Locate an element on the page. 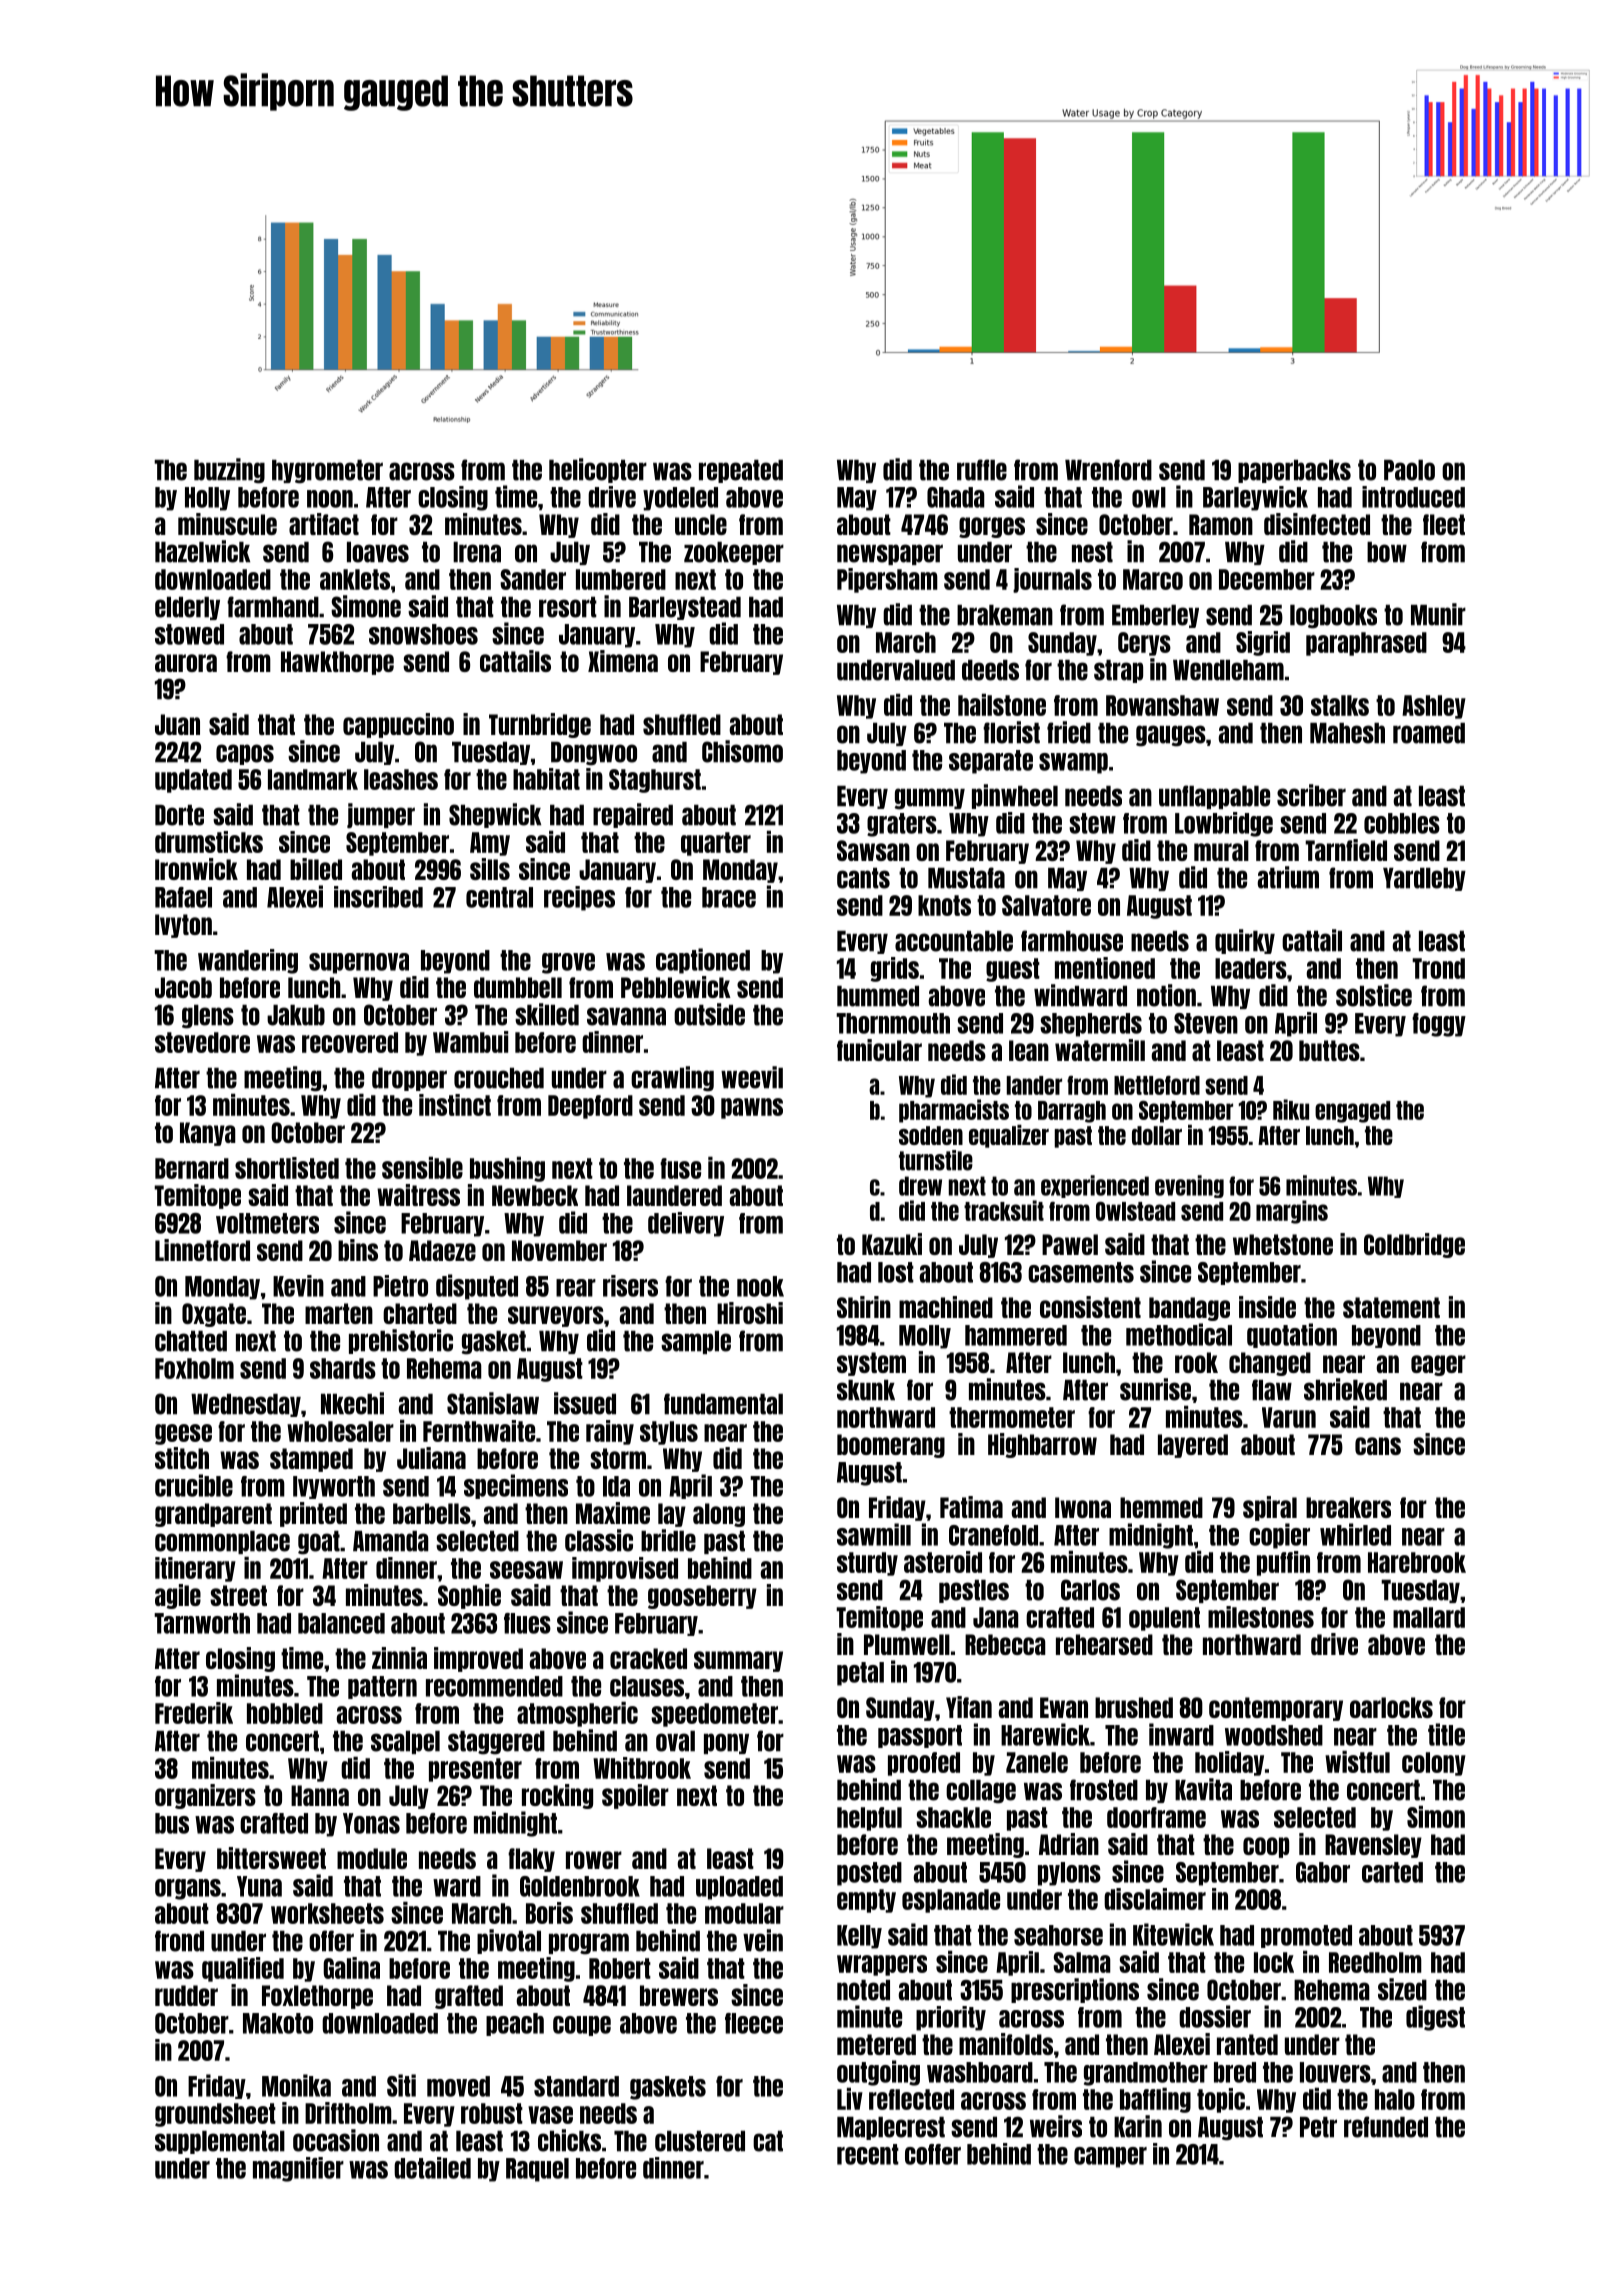 This image has width=1620, height=2292. crouched is located at coordinates (499, 1078).
